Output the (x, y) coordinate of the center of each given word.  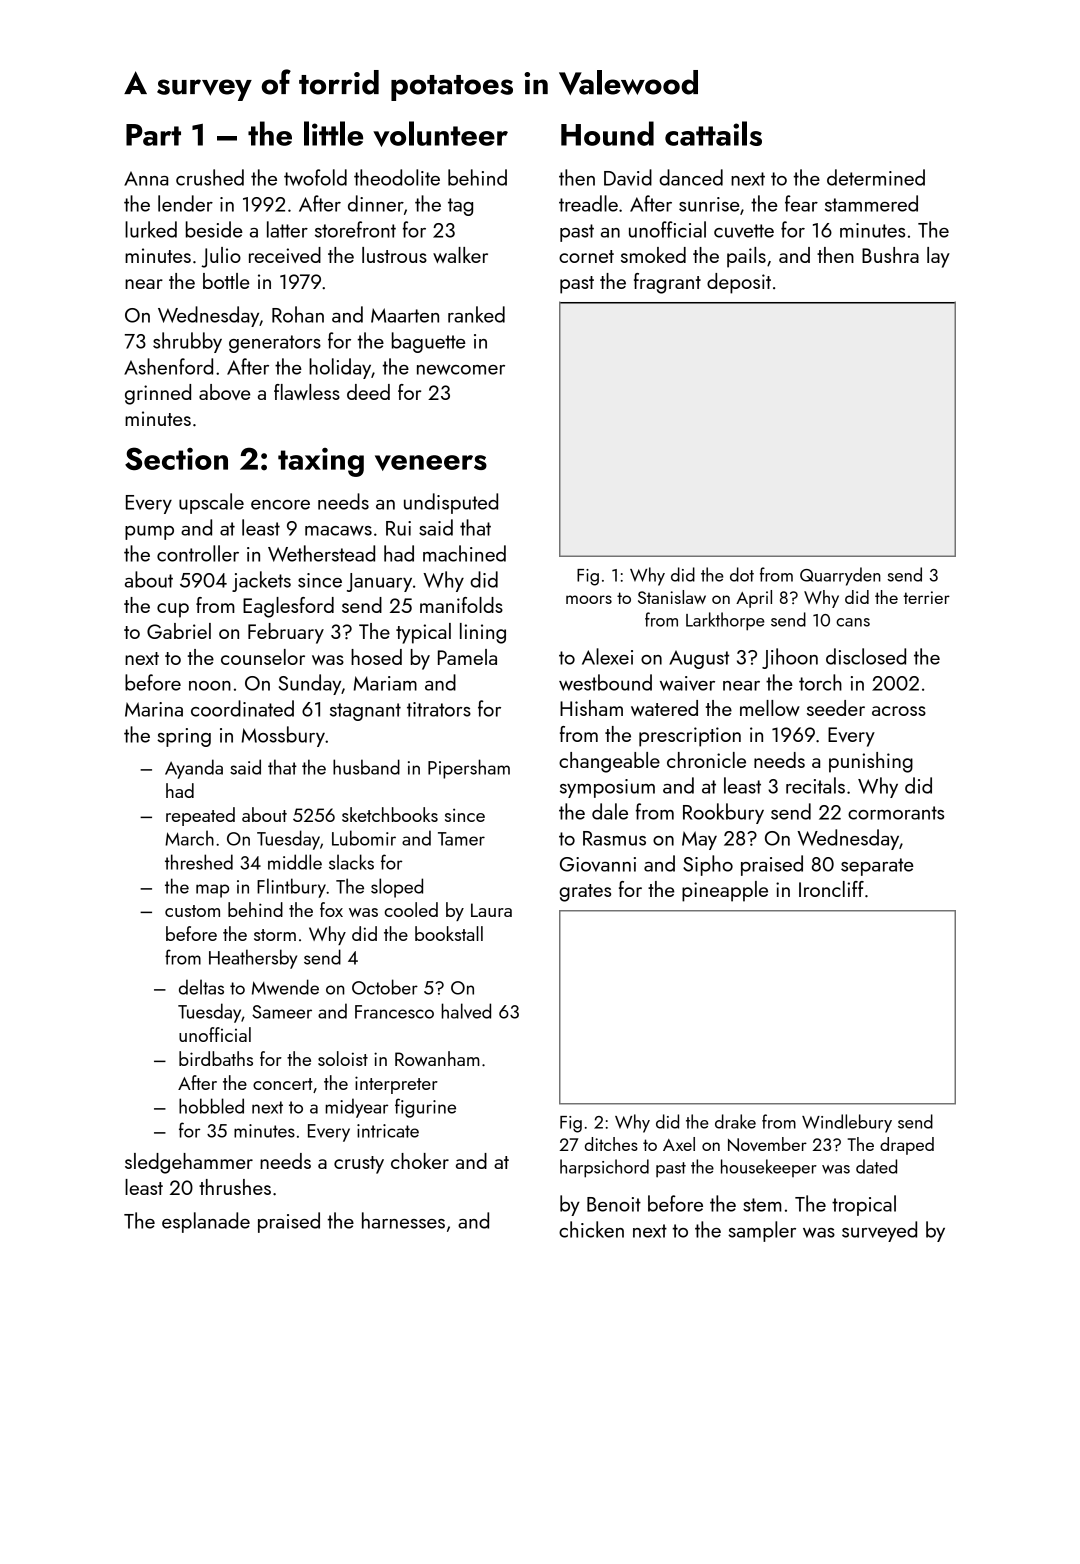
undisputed (451, 503)
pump (149, 532)
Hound (607, 133)
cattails (713, 133)
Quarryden (840, 576)
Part (153, 135)
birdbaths (216, 1058)
